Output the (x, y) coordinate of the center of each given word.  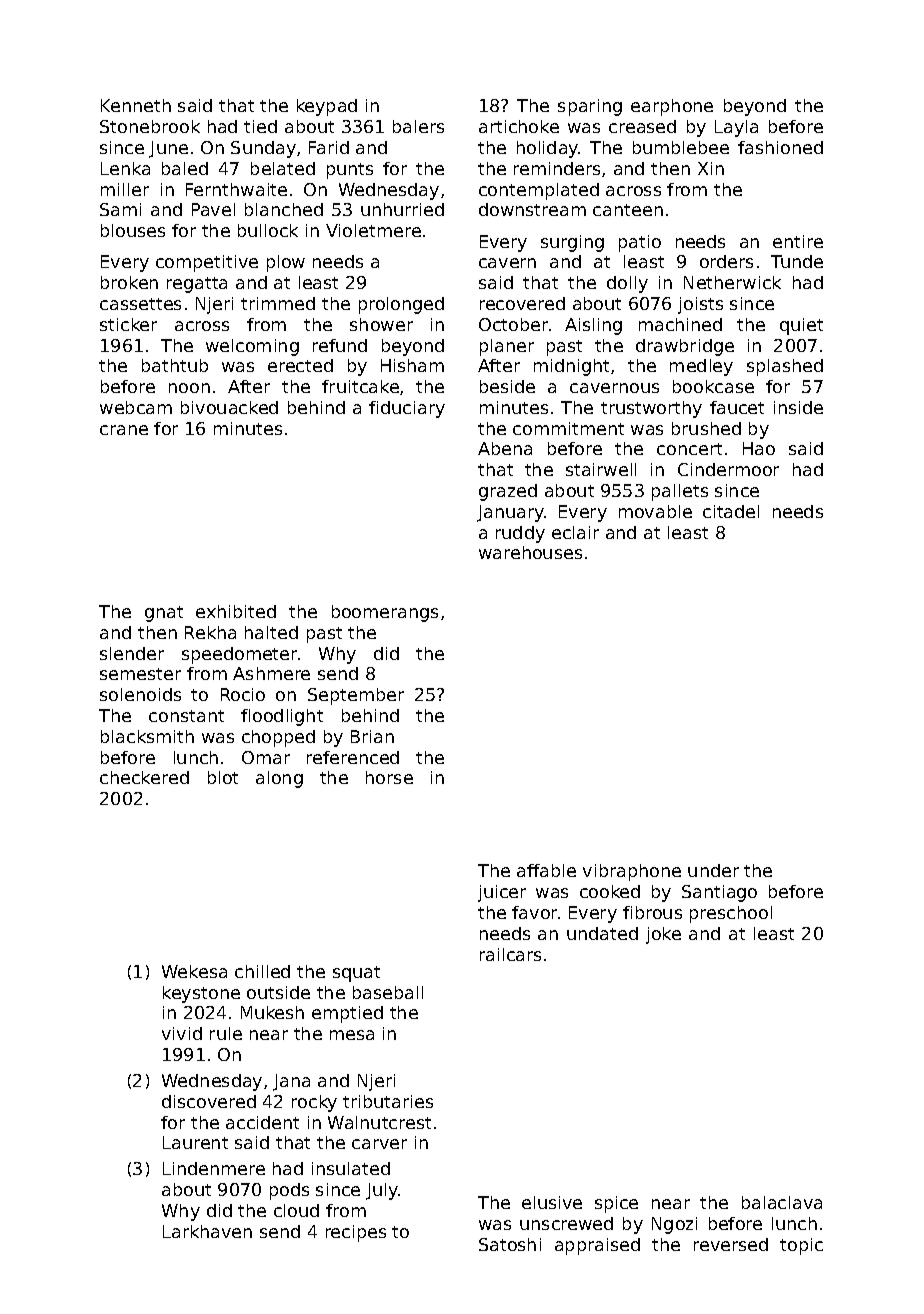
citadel (731, 511)
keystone (201, 994)
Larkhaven (207, 1231)
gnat (164, 614)
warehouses (530, 552)
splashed (785, 367)
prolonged (401, 305)
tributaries (388, 1101)
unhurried (402, 209)
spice (616, 1204)
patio (640, 243)
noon (189, 388)
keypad (327, 107)
